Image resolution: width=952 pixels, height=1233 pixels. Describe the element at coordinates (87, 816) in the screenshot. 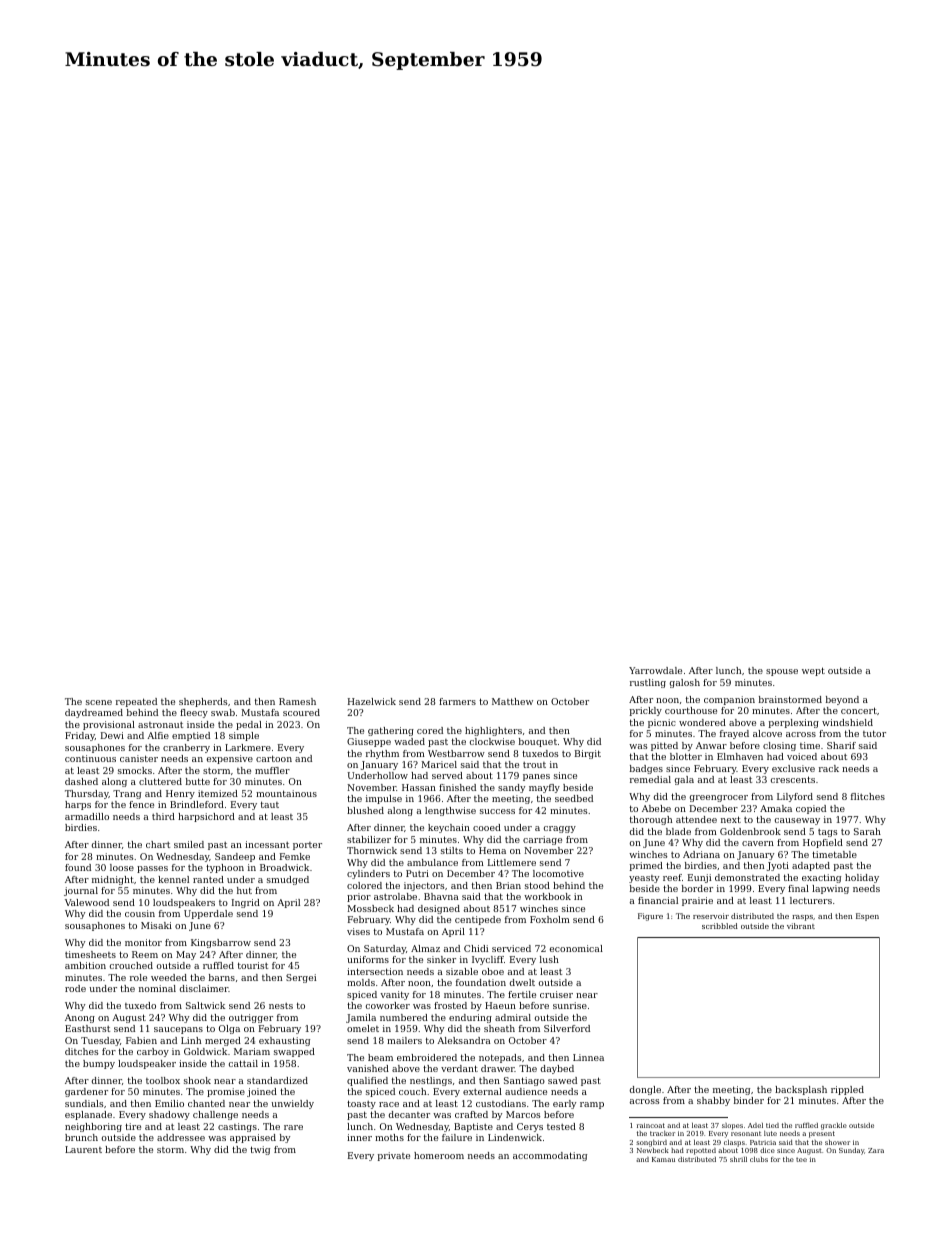

I see `armadillo` at that location.
